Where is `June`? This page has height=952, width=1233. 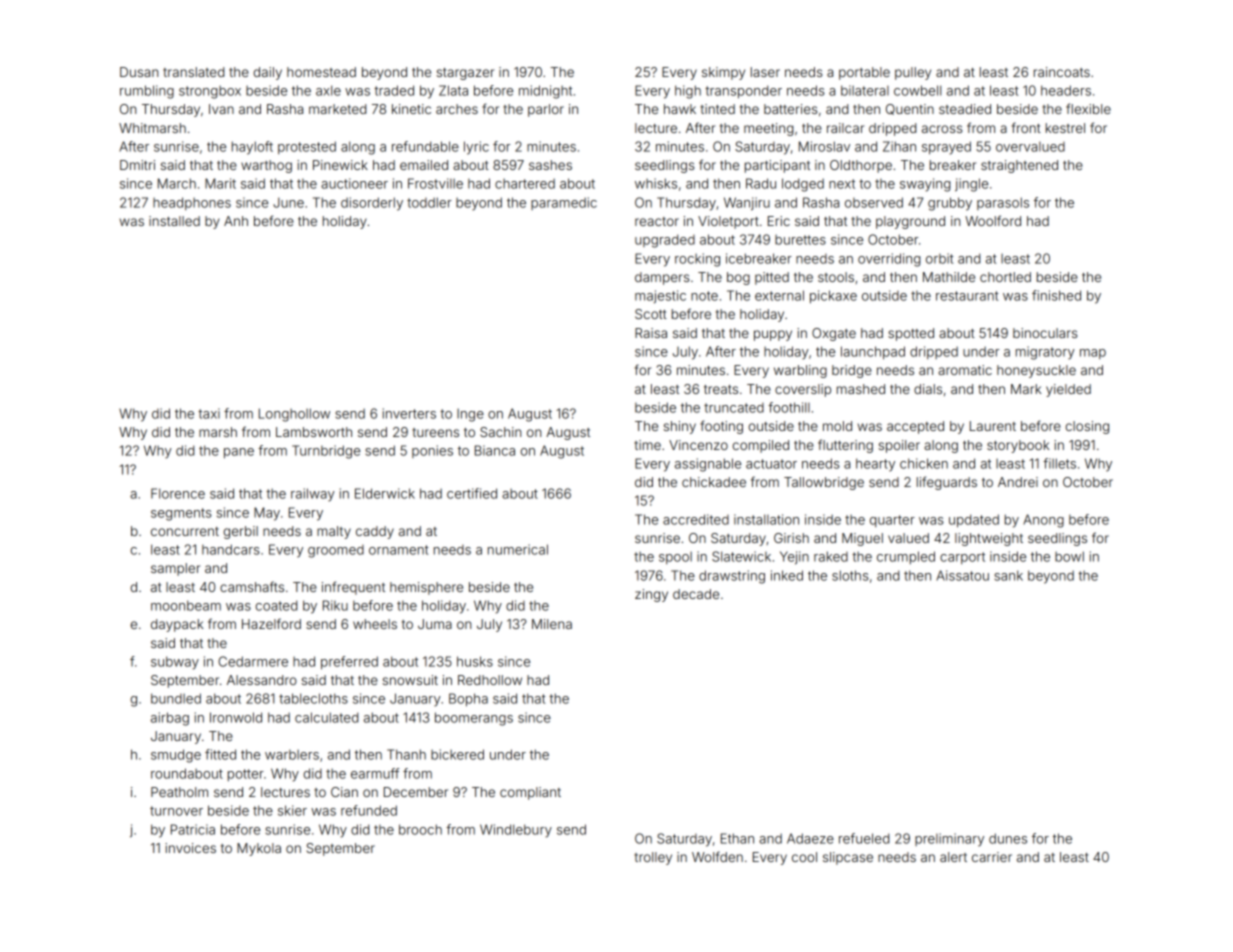
June is located at coordinates (288, 202).
